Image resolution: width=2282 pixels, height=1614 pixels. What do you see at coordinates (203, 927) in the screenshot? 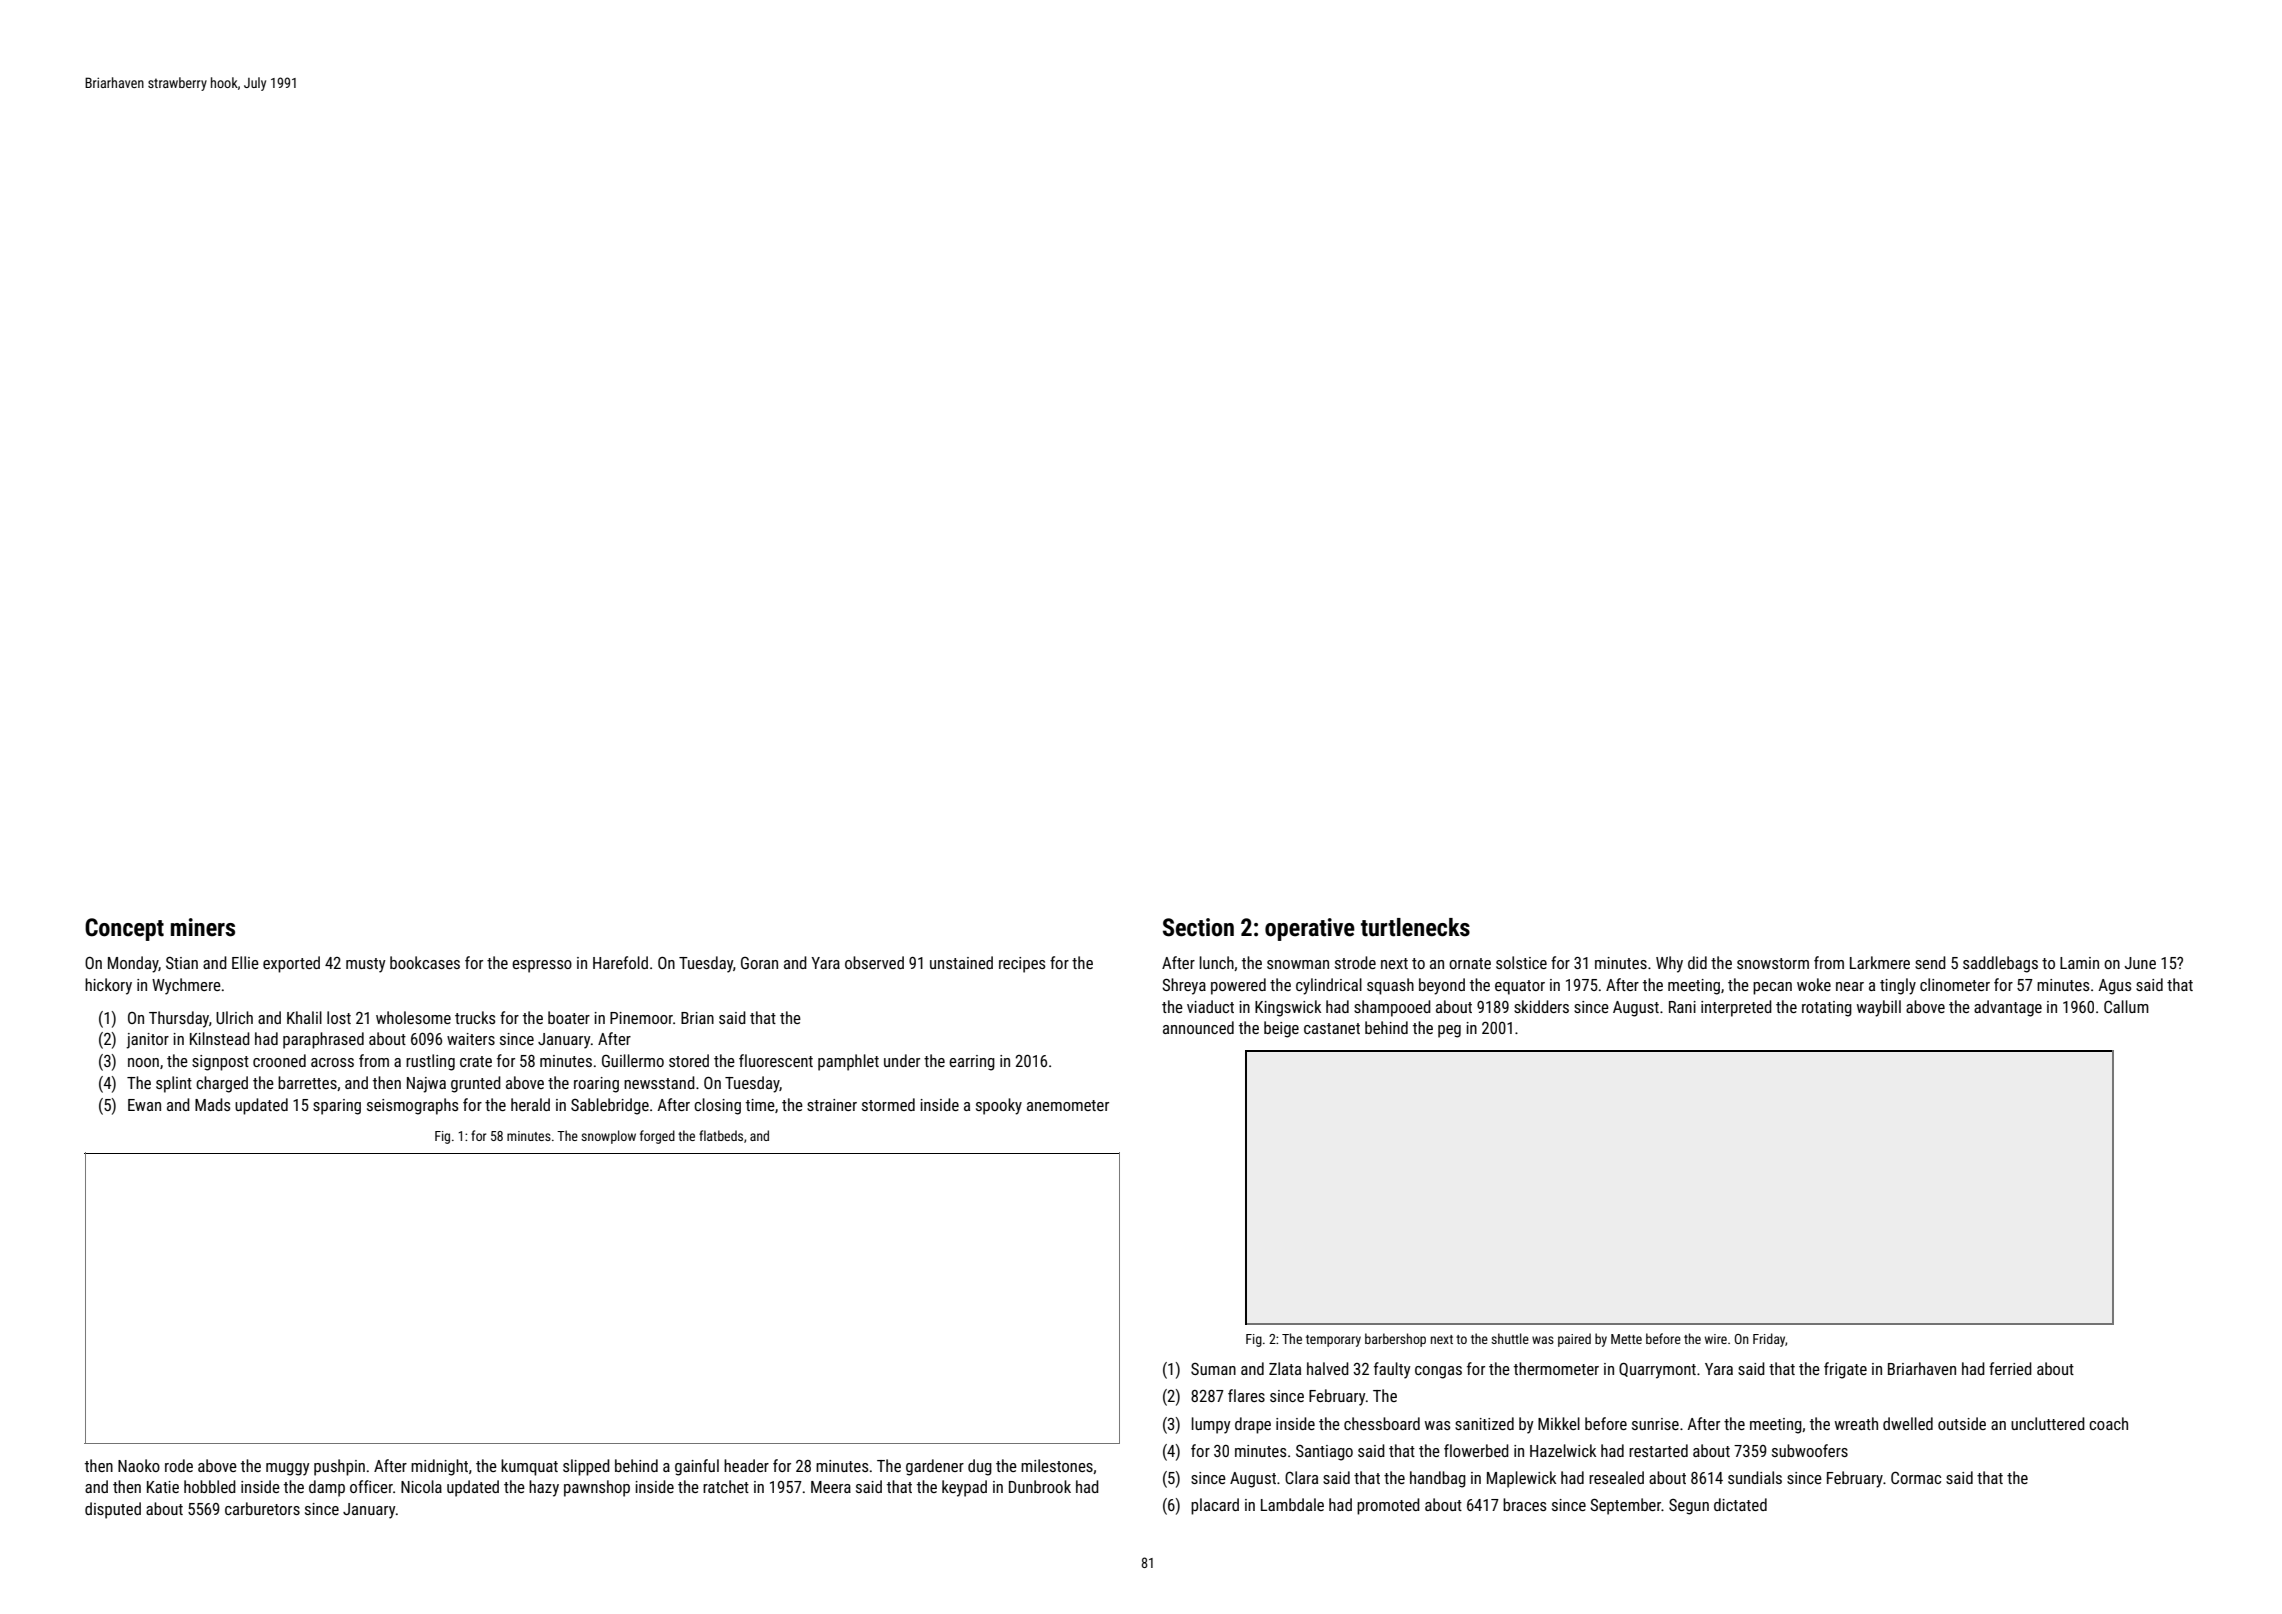
I see `miners` at bounding box center [203, 927].
